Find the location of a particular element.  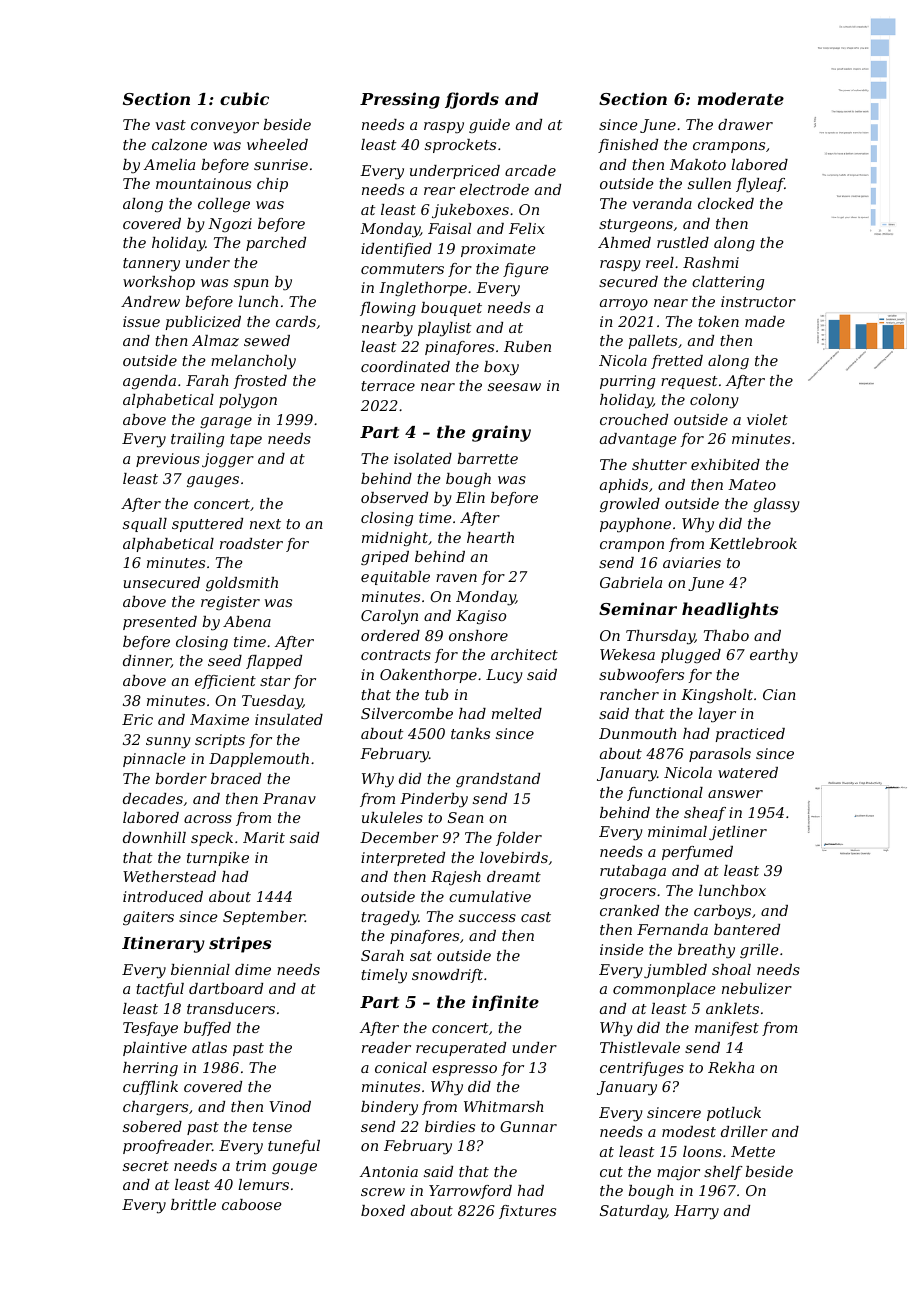

grille is located at coordinates (759, 951).
